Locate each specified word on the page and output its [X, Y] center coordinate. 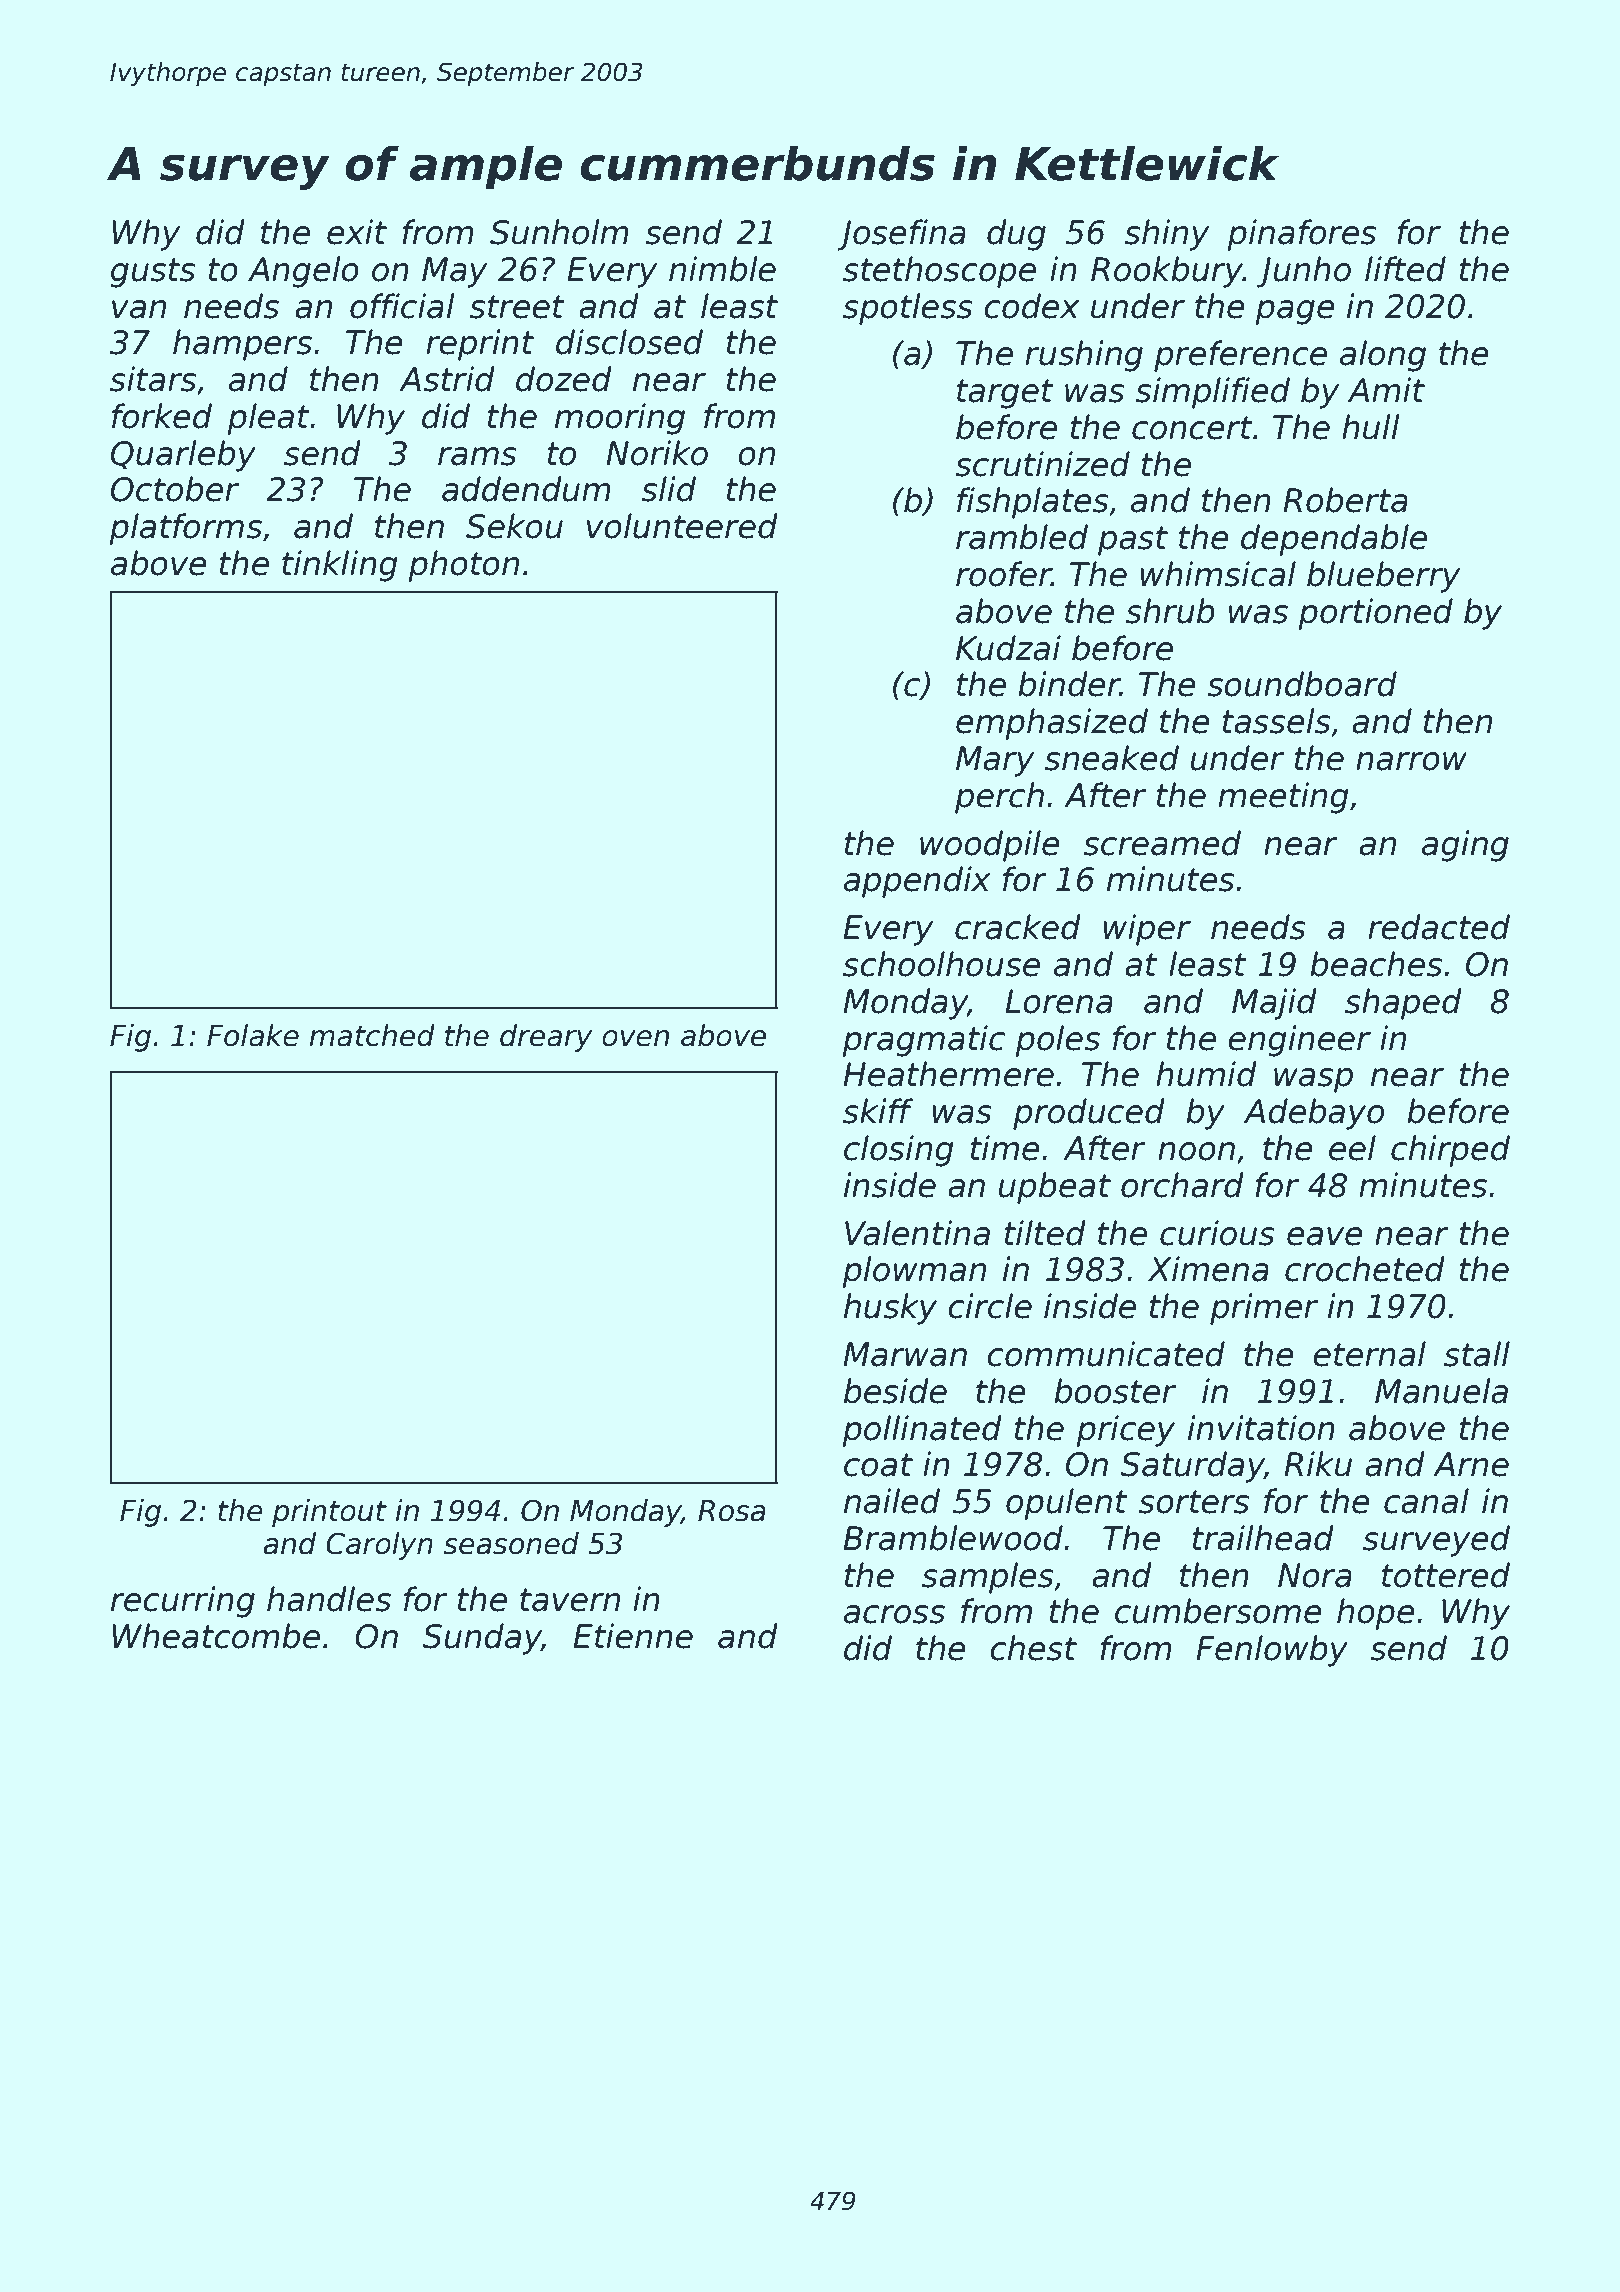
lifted [1405, 269]
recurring [183, 1602]
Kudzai [1008, 648]
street [517, 307]
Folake [253, 1035]
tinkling [340, 566]
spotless [908, 309]
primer [1264, 1309]
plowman [914, 1272]
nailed [892, 1501]
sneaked [1112, 758]
